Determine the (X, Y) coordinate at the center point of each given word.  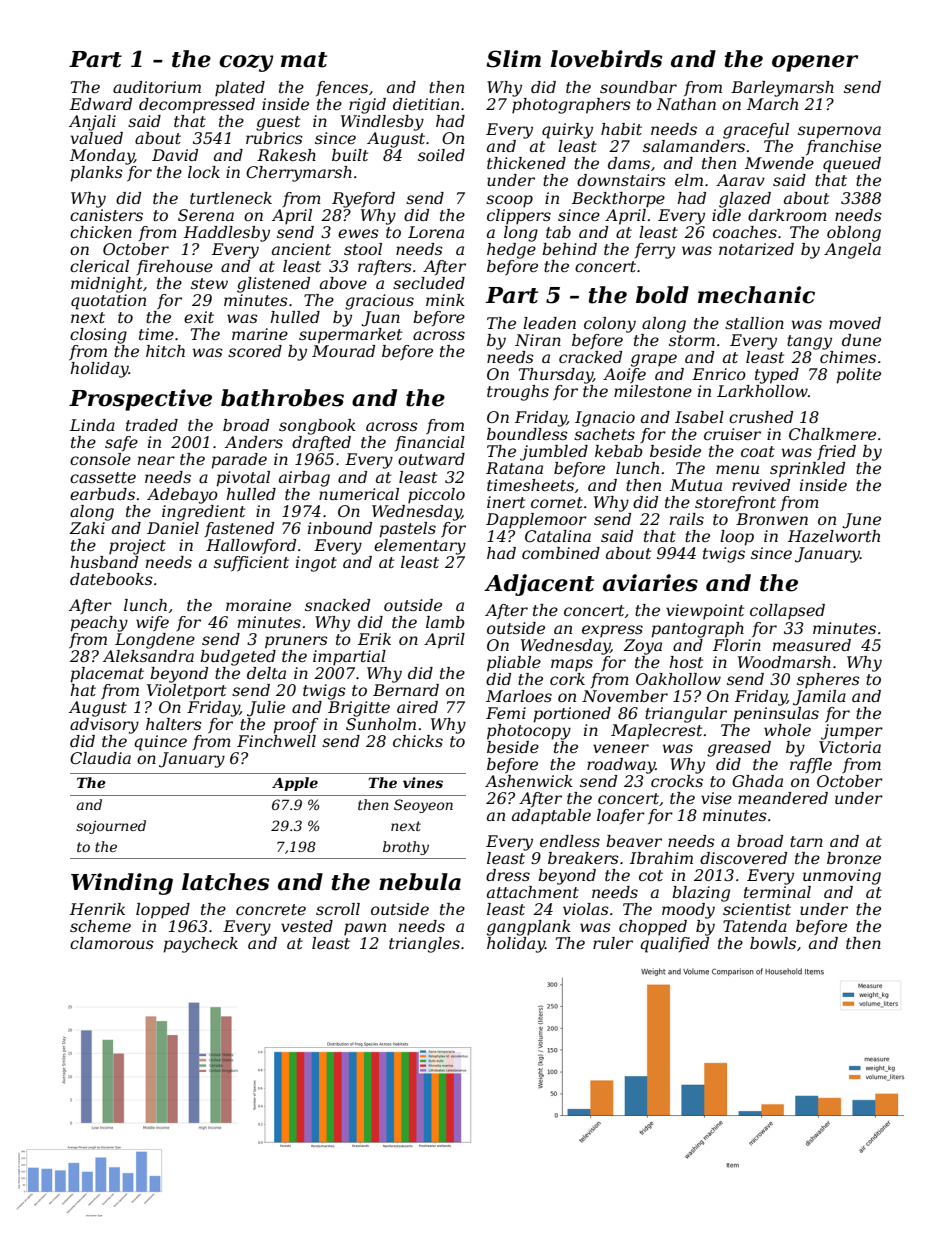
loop (737, 538)
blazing (701, 894)
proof (295, 726)
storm (692, 340)
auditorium (157, 87)
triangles (424, 945)
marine (260, 334)
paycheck (200, 945)
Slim (513, 59)
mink (445, 300)
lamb (445, 622)
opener (815, 63)
